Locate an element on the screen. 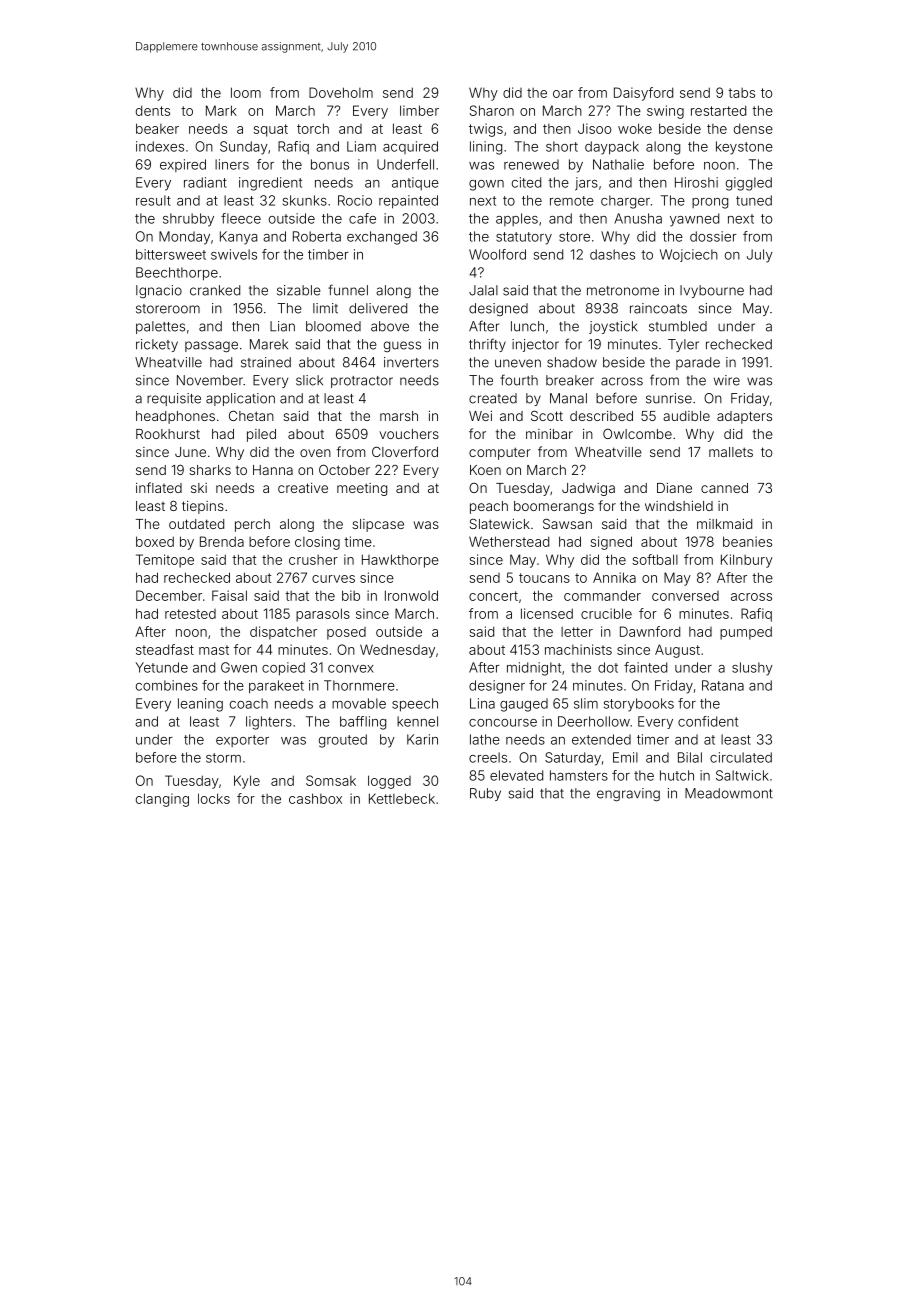 The width and height of the screenshot is (908, 1316). November is located at coordinates (210, 380).
